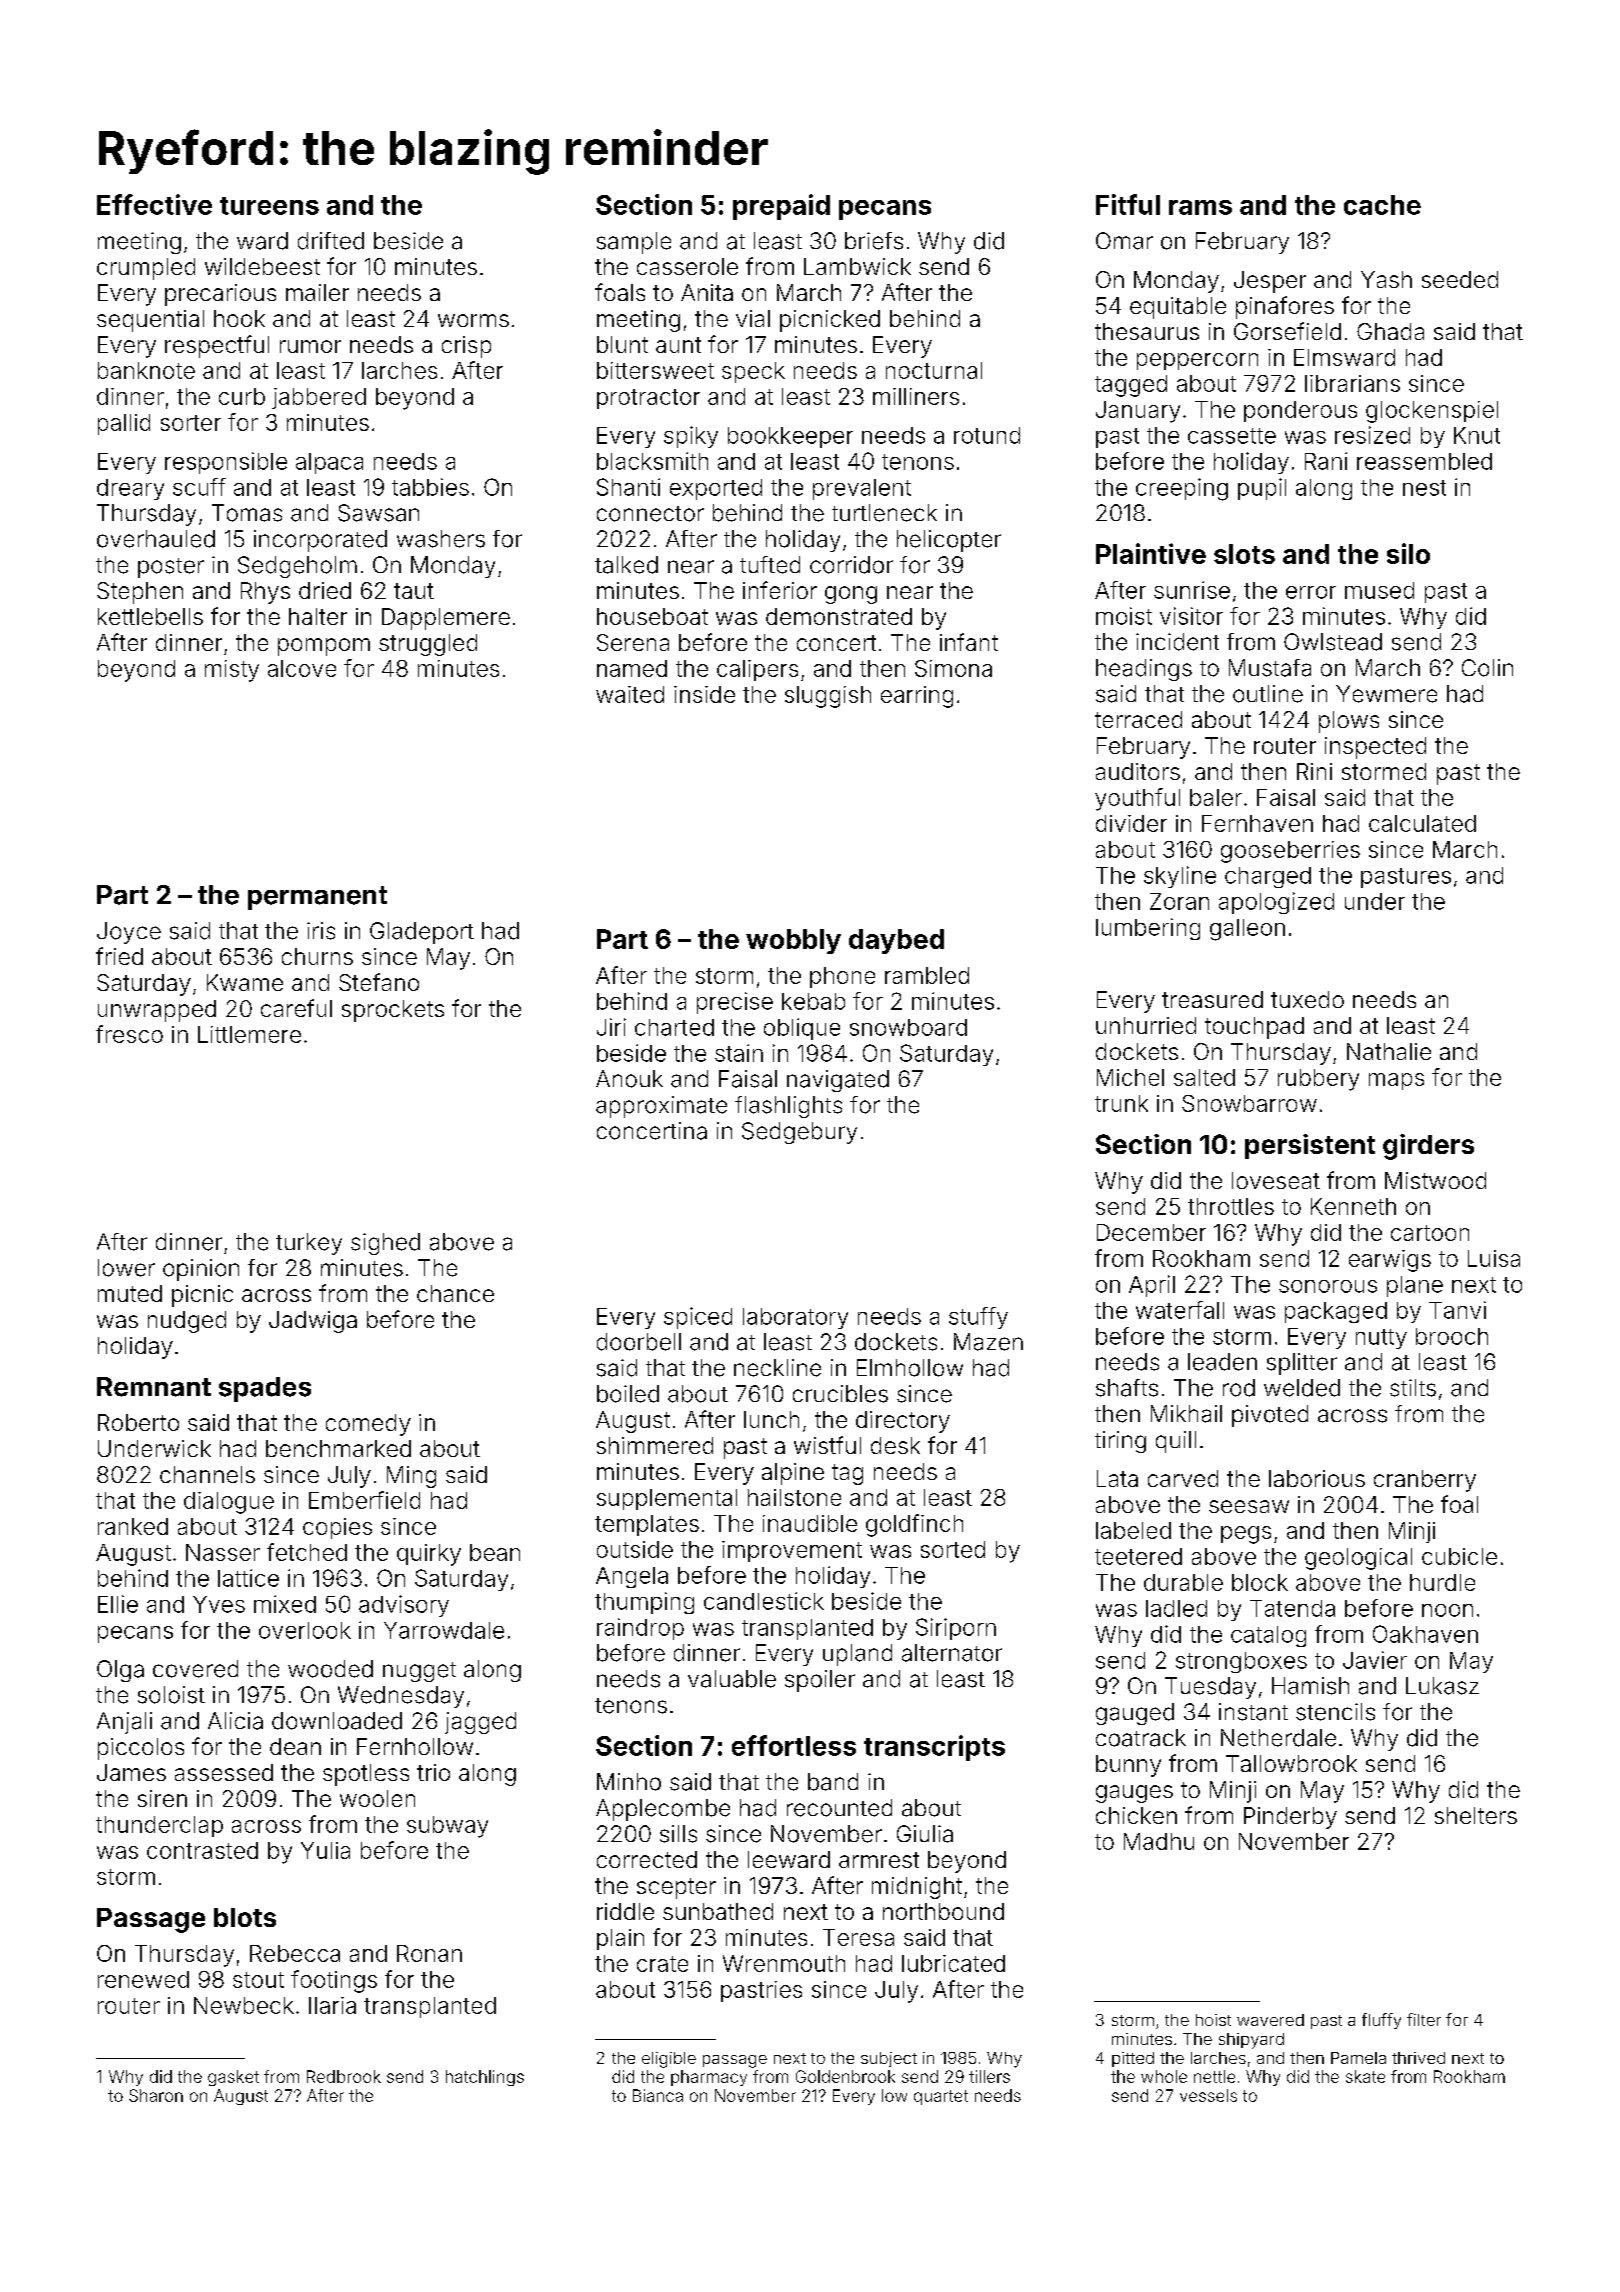 The width and height of the screenshot is (1620, 2292). What do you see at coordinates (1197, 361) in the screenshot?
I see `peppercorn` at bounding box center [1197, 361].
